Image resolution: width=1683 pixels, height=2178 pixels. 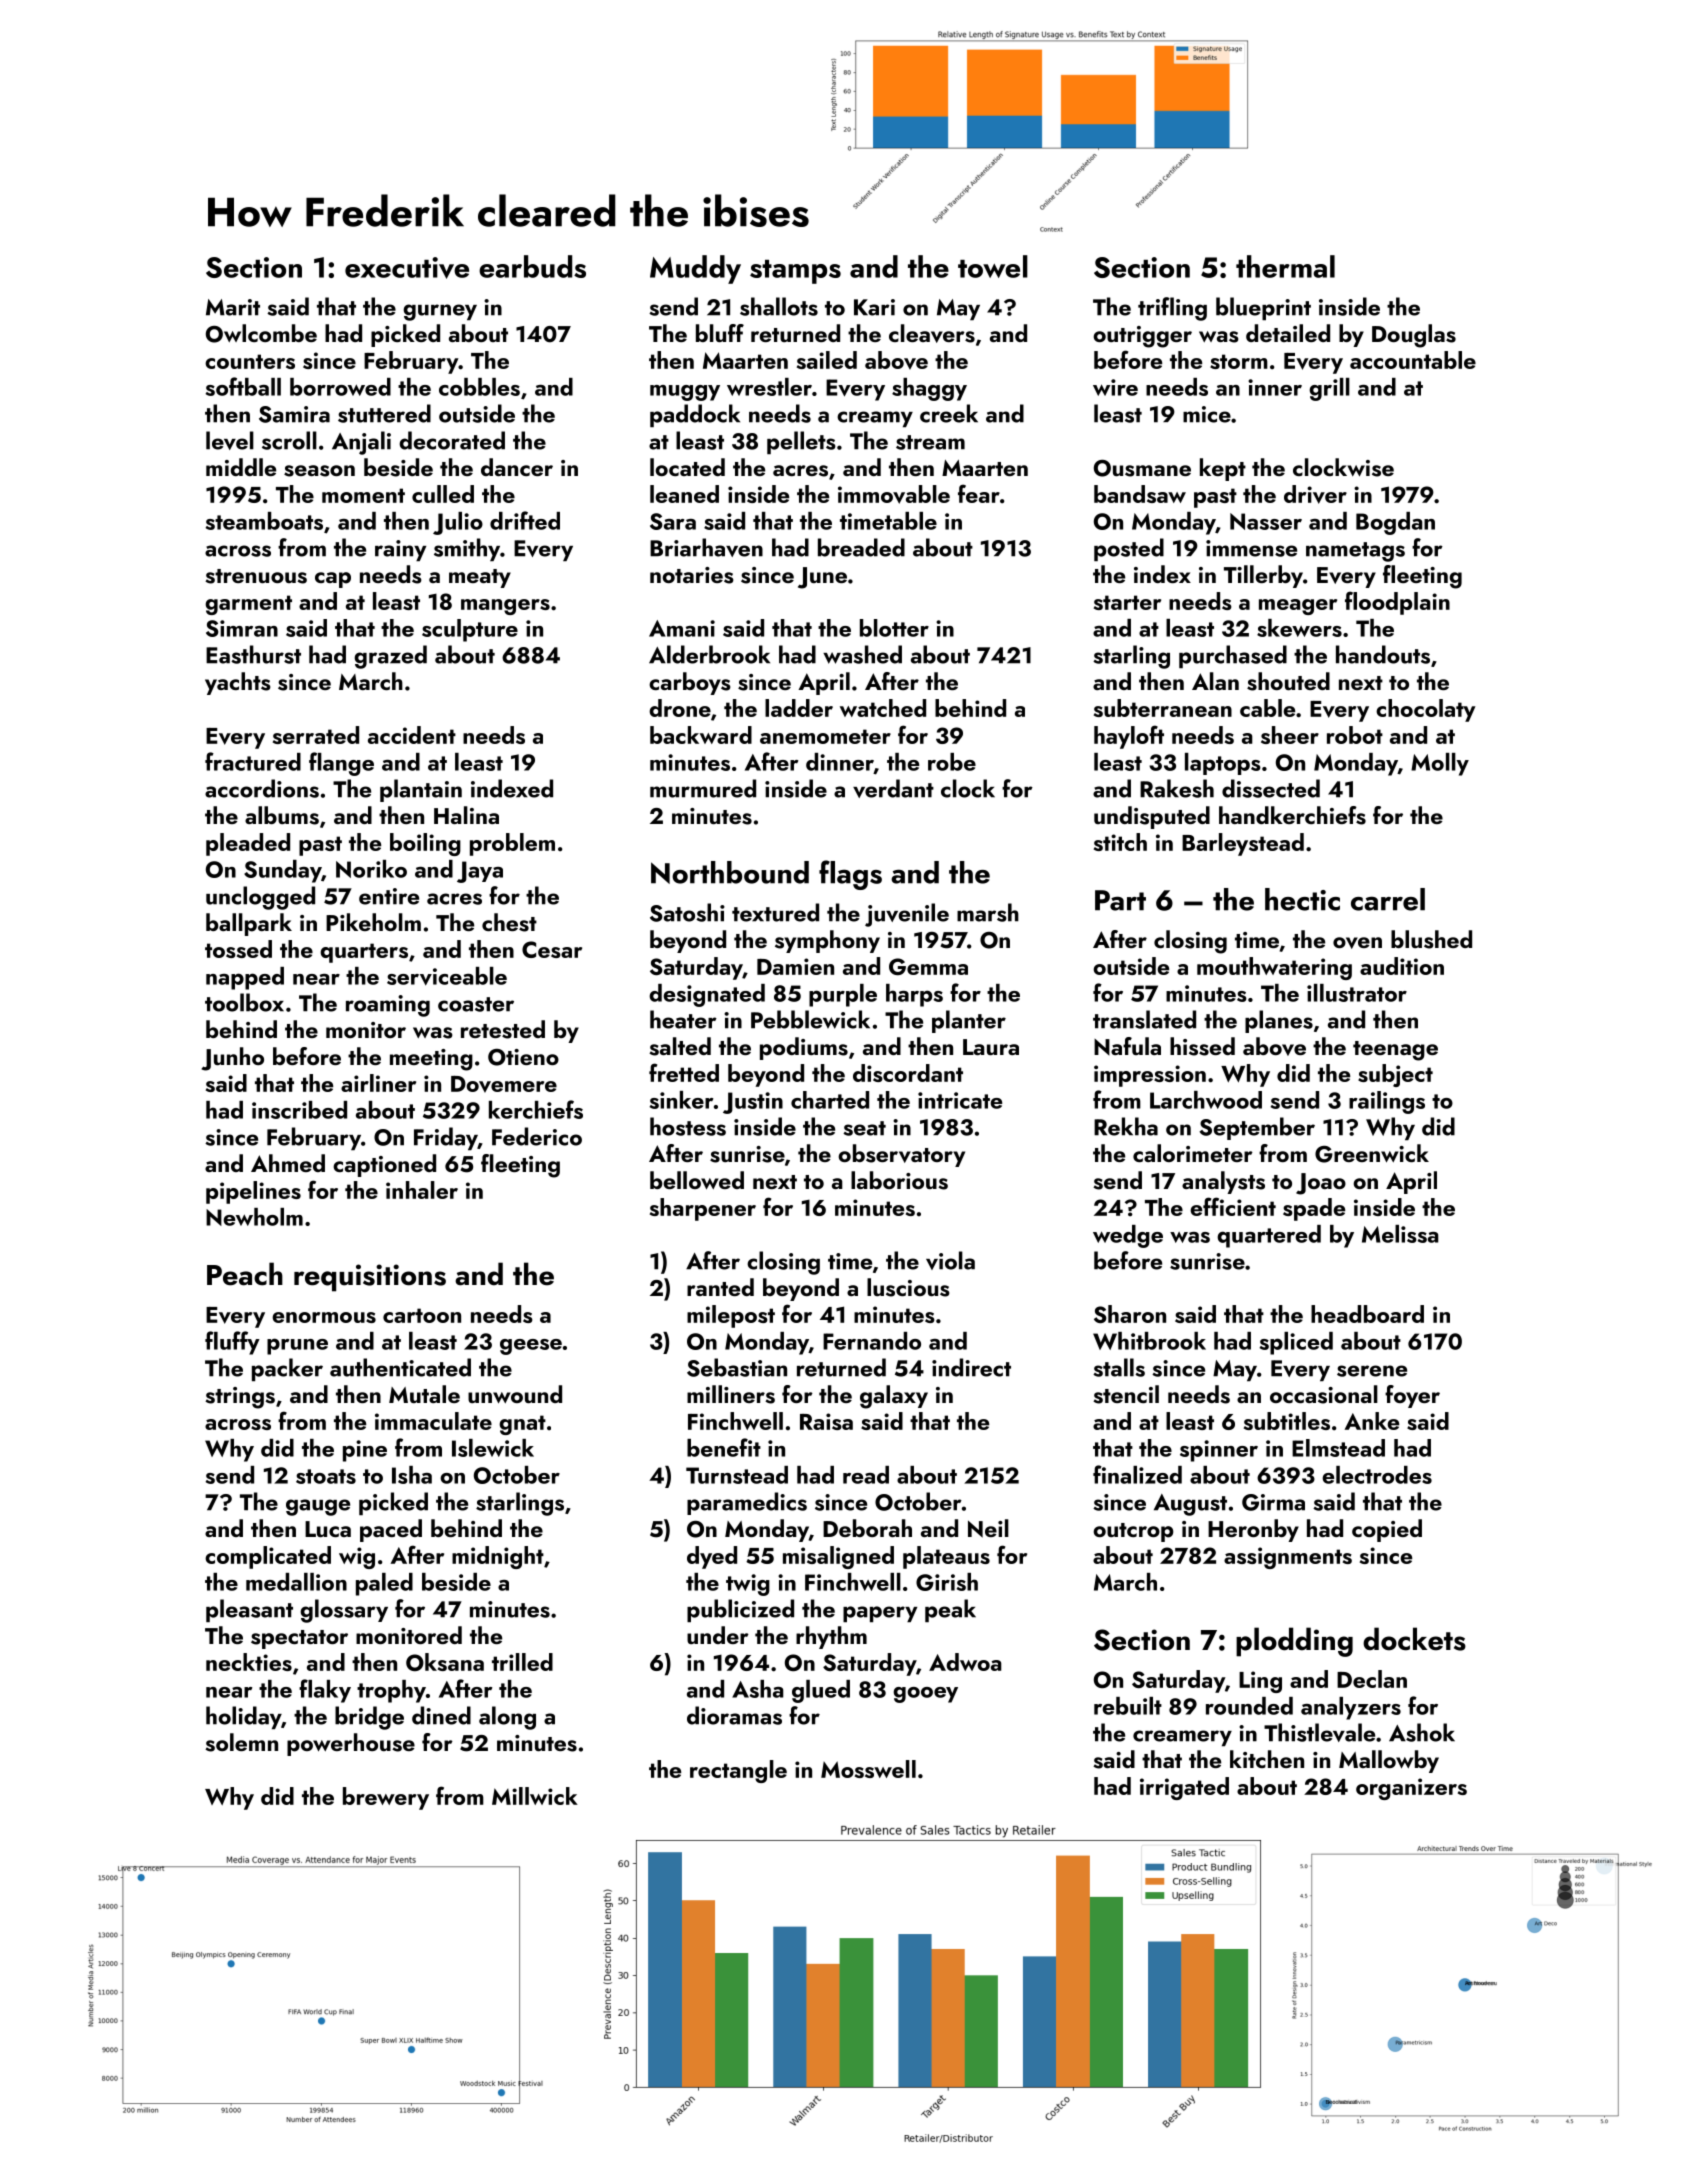 I want to click on blotter, so click(x=894, y=628).
